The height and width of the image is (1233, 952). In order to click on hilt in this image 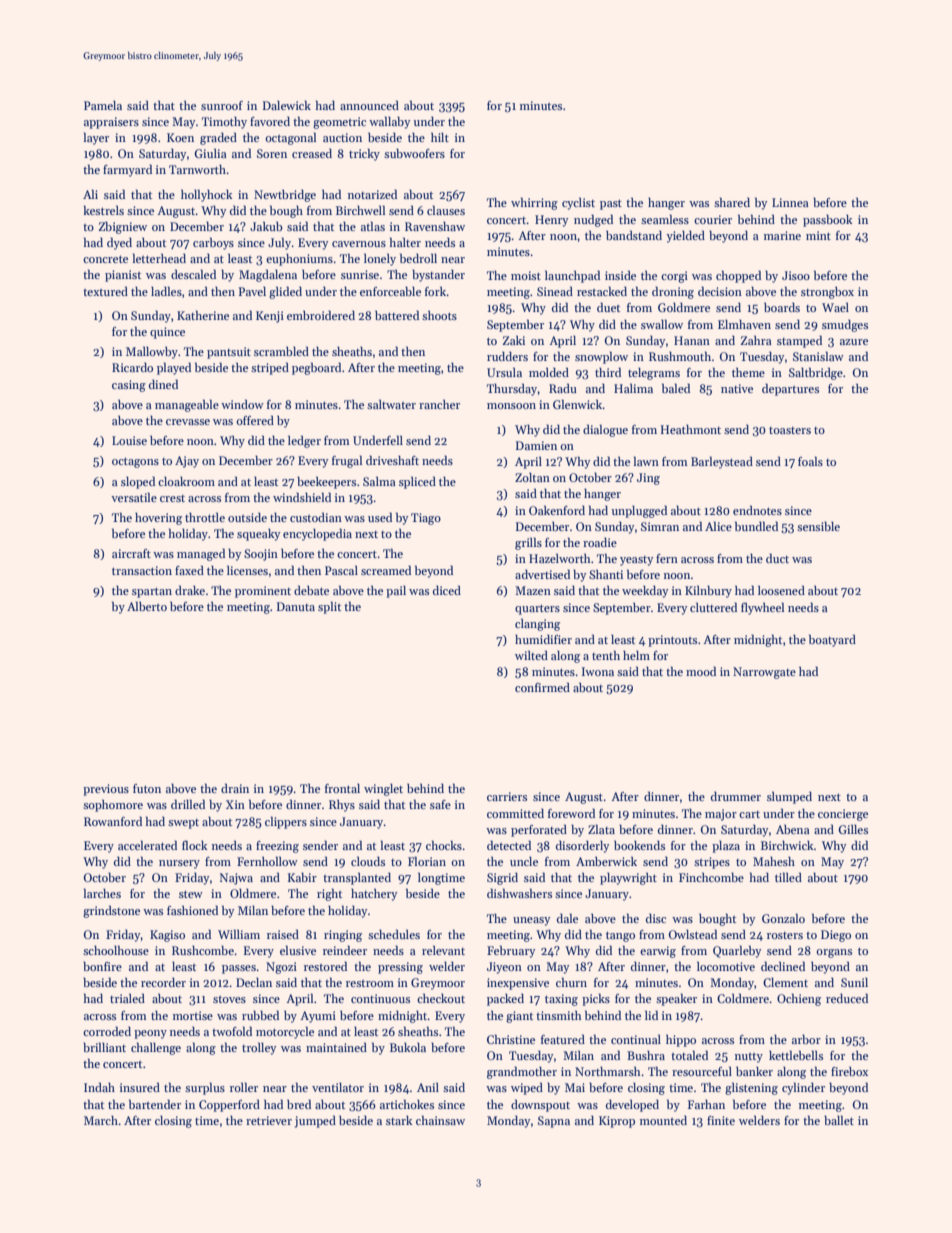, I will do `click(440, 137)`.
